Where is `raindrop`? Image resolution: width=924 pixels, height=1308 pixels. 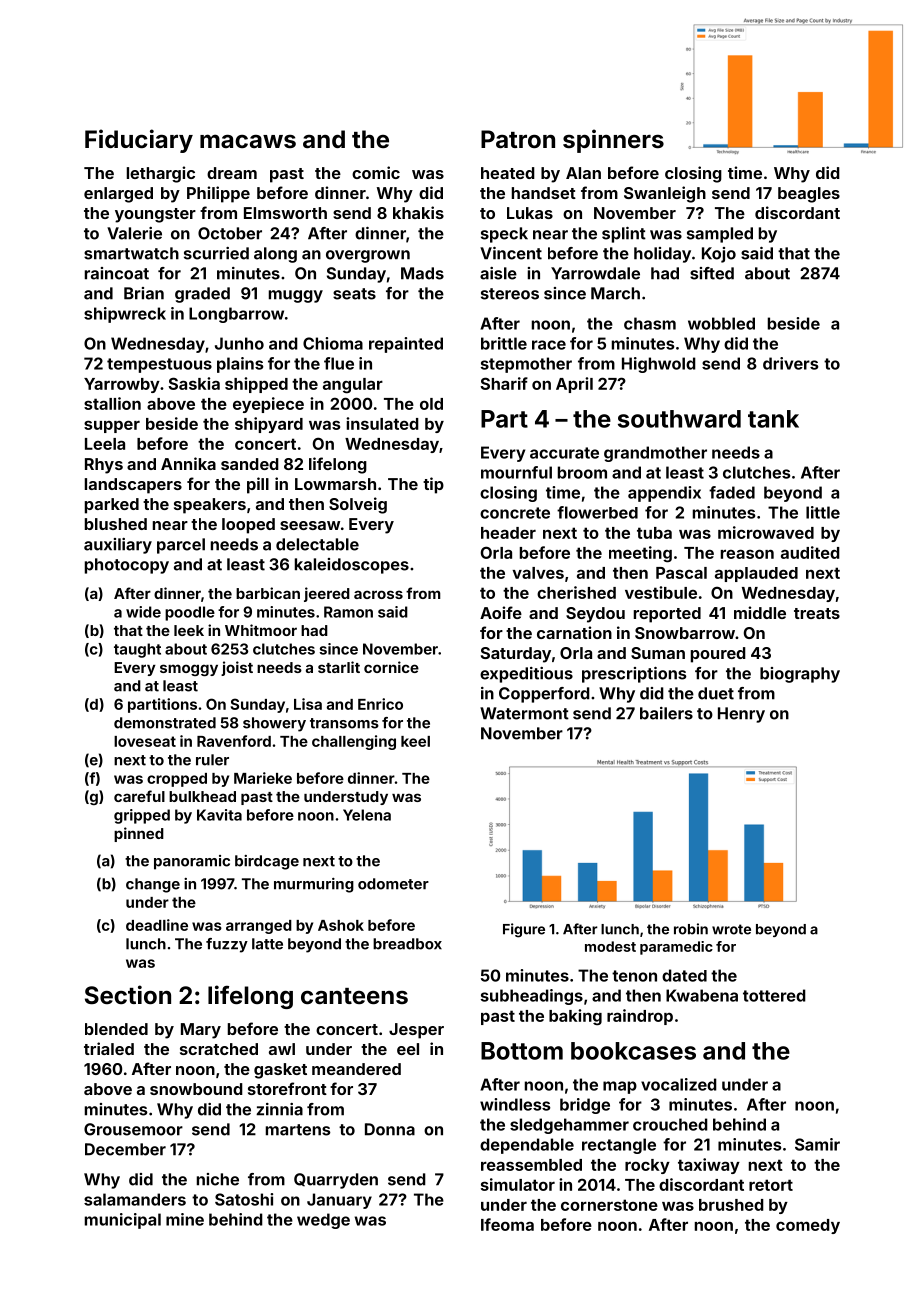 raindrop is located at coordinates (640, 1017).
